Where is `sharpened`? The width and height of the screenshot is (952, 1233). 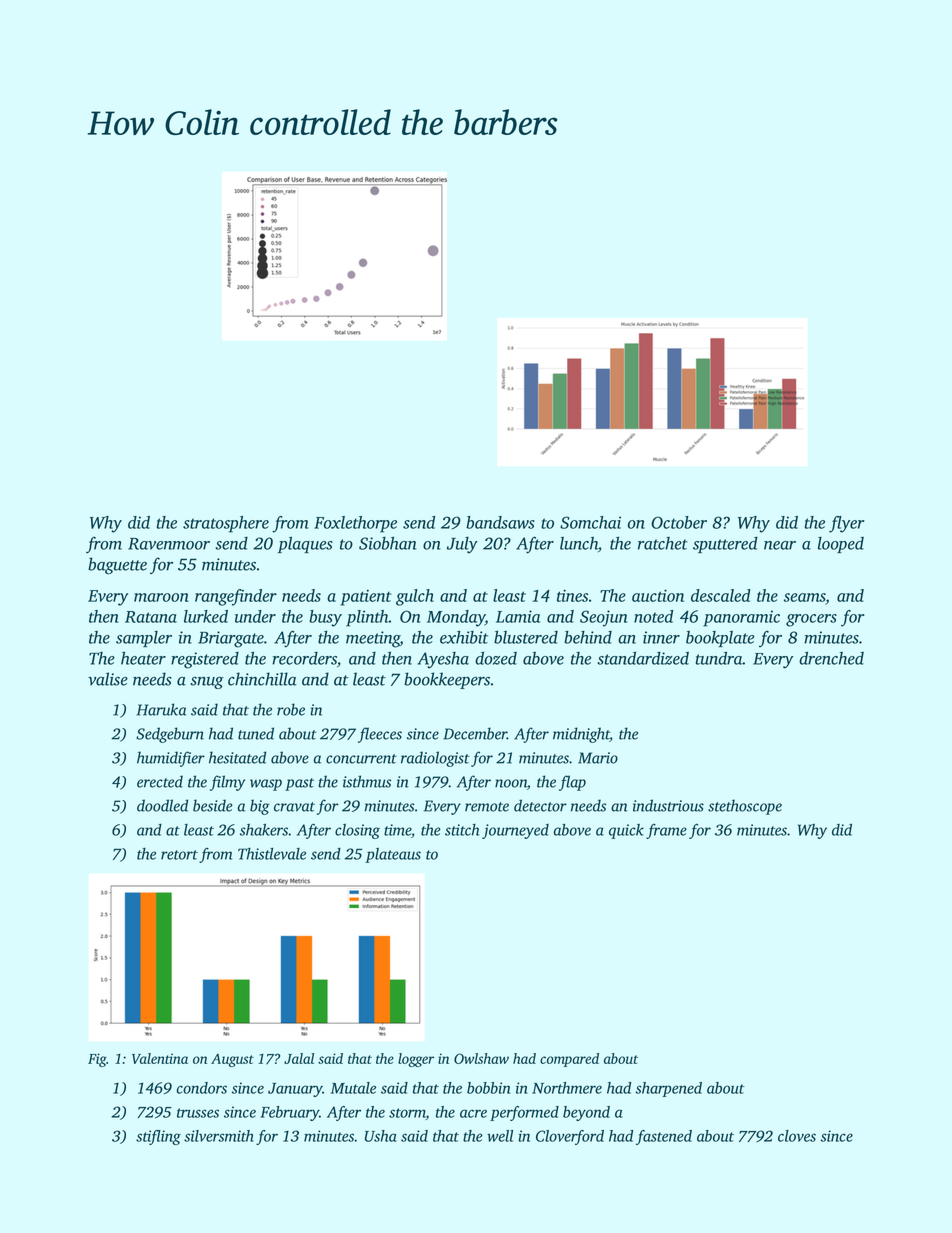
sharpened is located at coordinates (669, 1089).
